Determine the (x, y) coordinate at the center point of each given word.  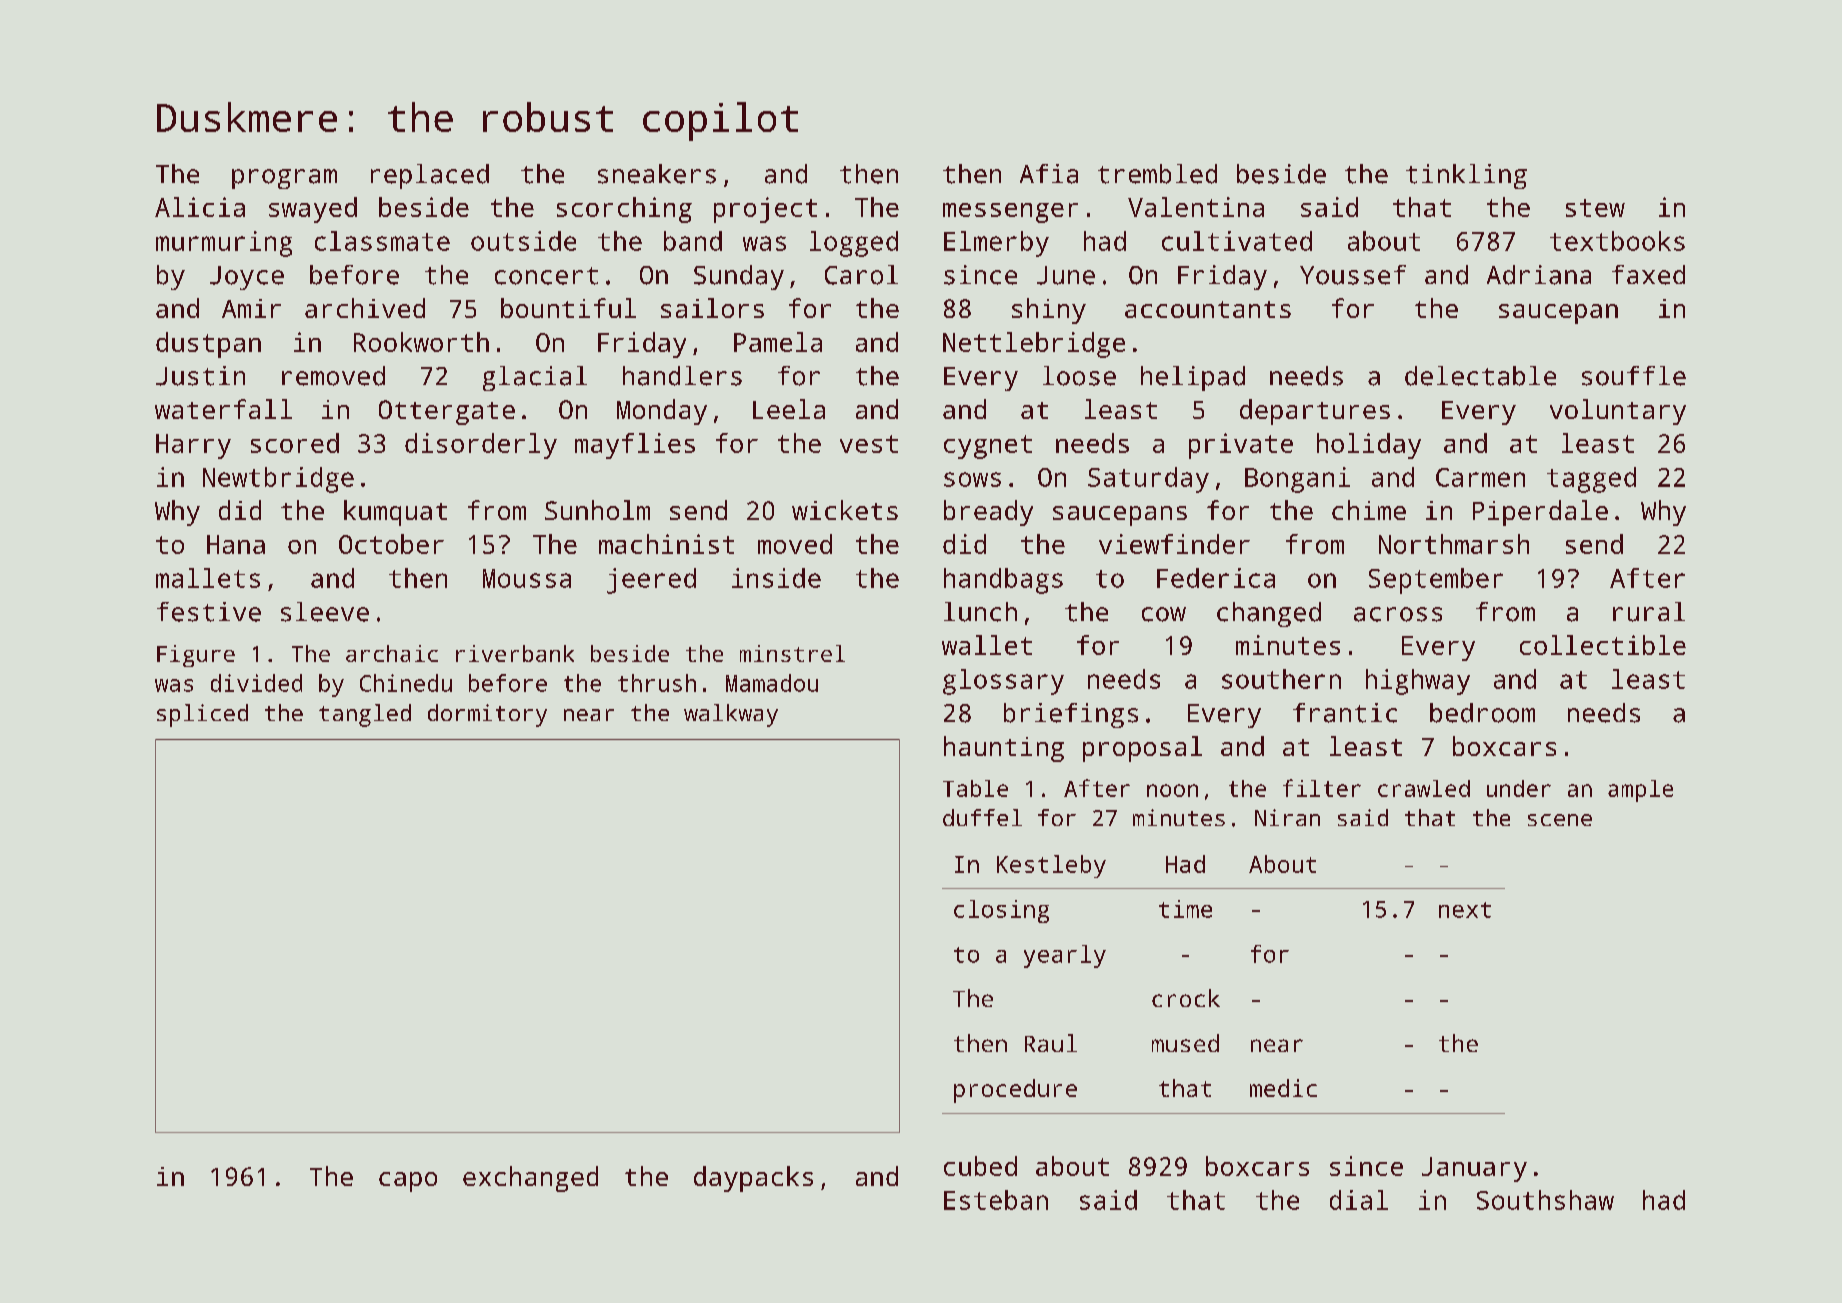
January (1474, 1169)
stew (1595, 208)
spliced (202, 715)
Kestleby (1051, 866)
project (765, 210)
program (284, 179)
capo (408, 1182)
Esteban (996, 1200)
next (1465, 910)
